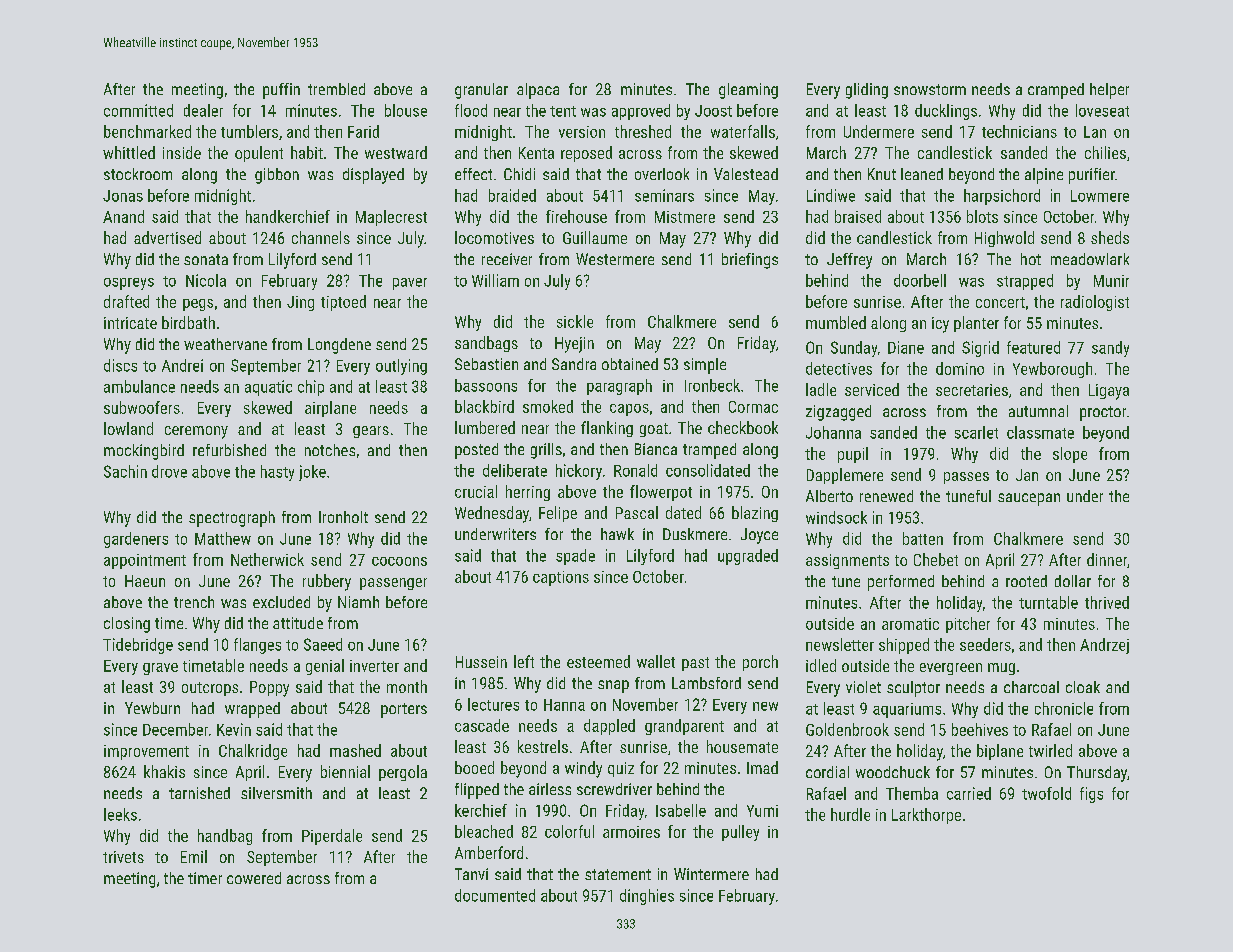  Describe the element at coordinates (643, 131) in the document. I see `threshed` at that location.
